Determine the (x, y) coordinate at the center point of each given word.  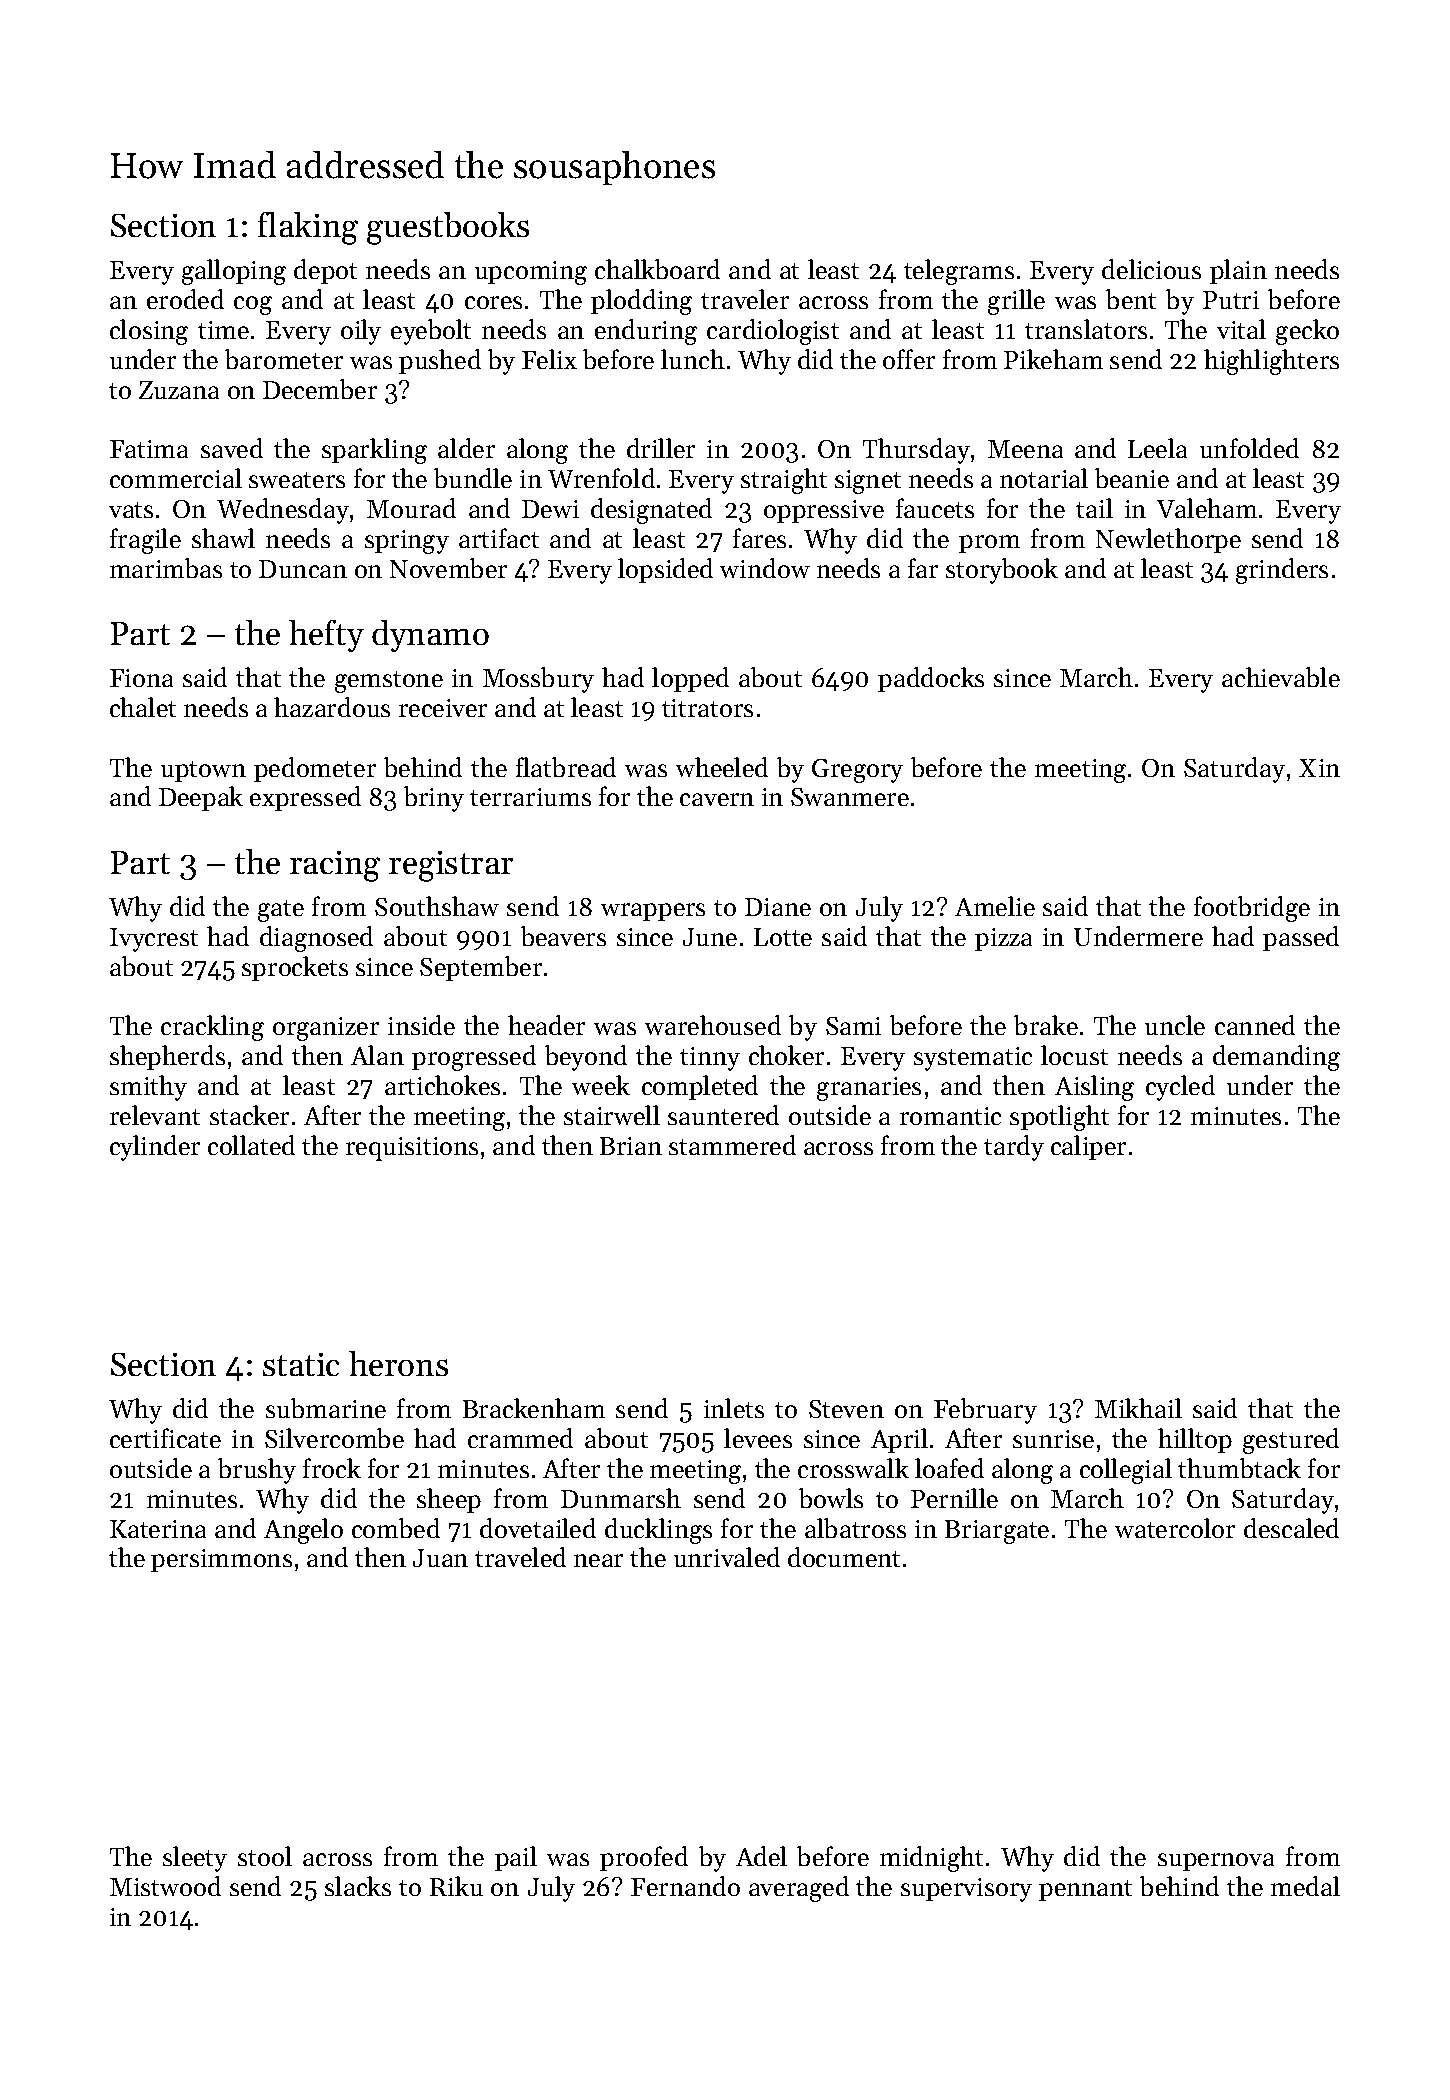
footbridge (1252, 909)
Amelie (995, 906)
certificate (165, 1438)
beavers (563, 936)
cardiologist (773, 332)
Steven (846, 1409)
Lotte (783, 937)
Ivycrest (154, 940)
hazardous (332, 707)
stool (265, 1856)
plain (1238, 271)
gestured (1291, 1441)
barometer (284, 359)
